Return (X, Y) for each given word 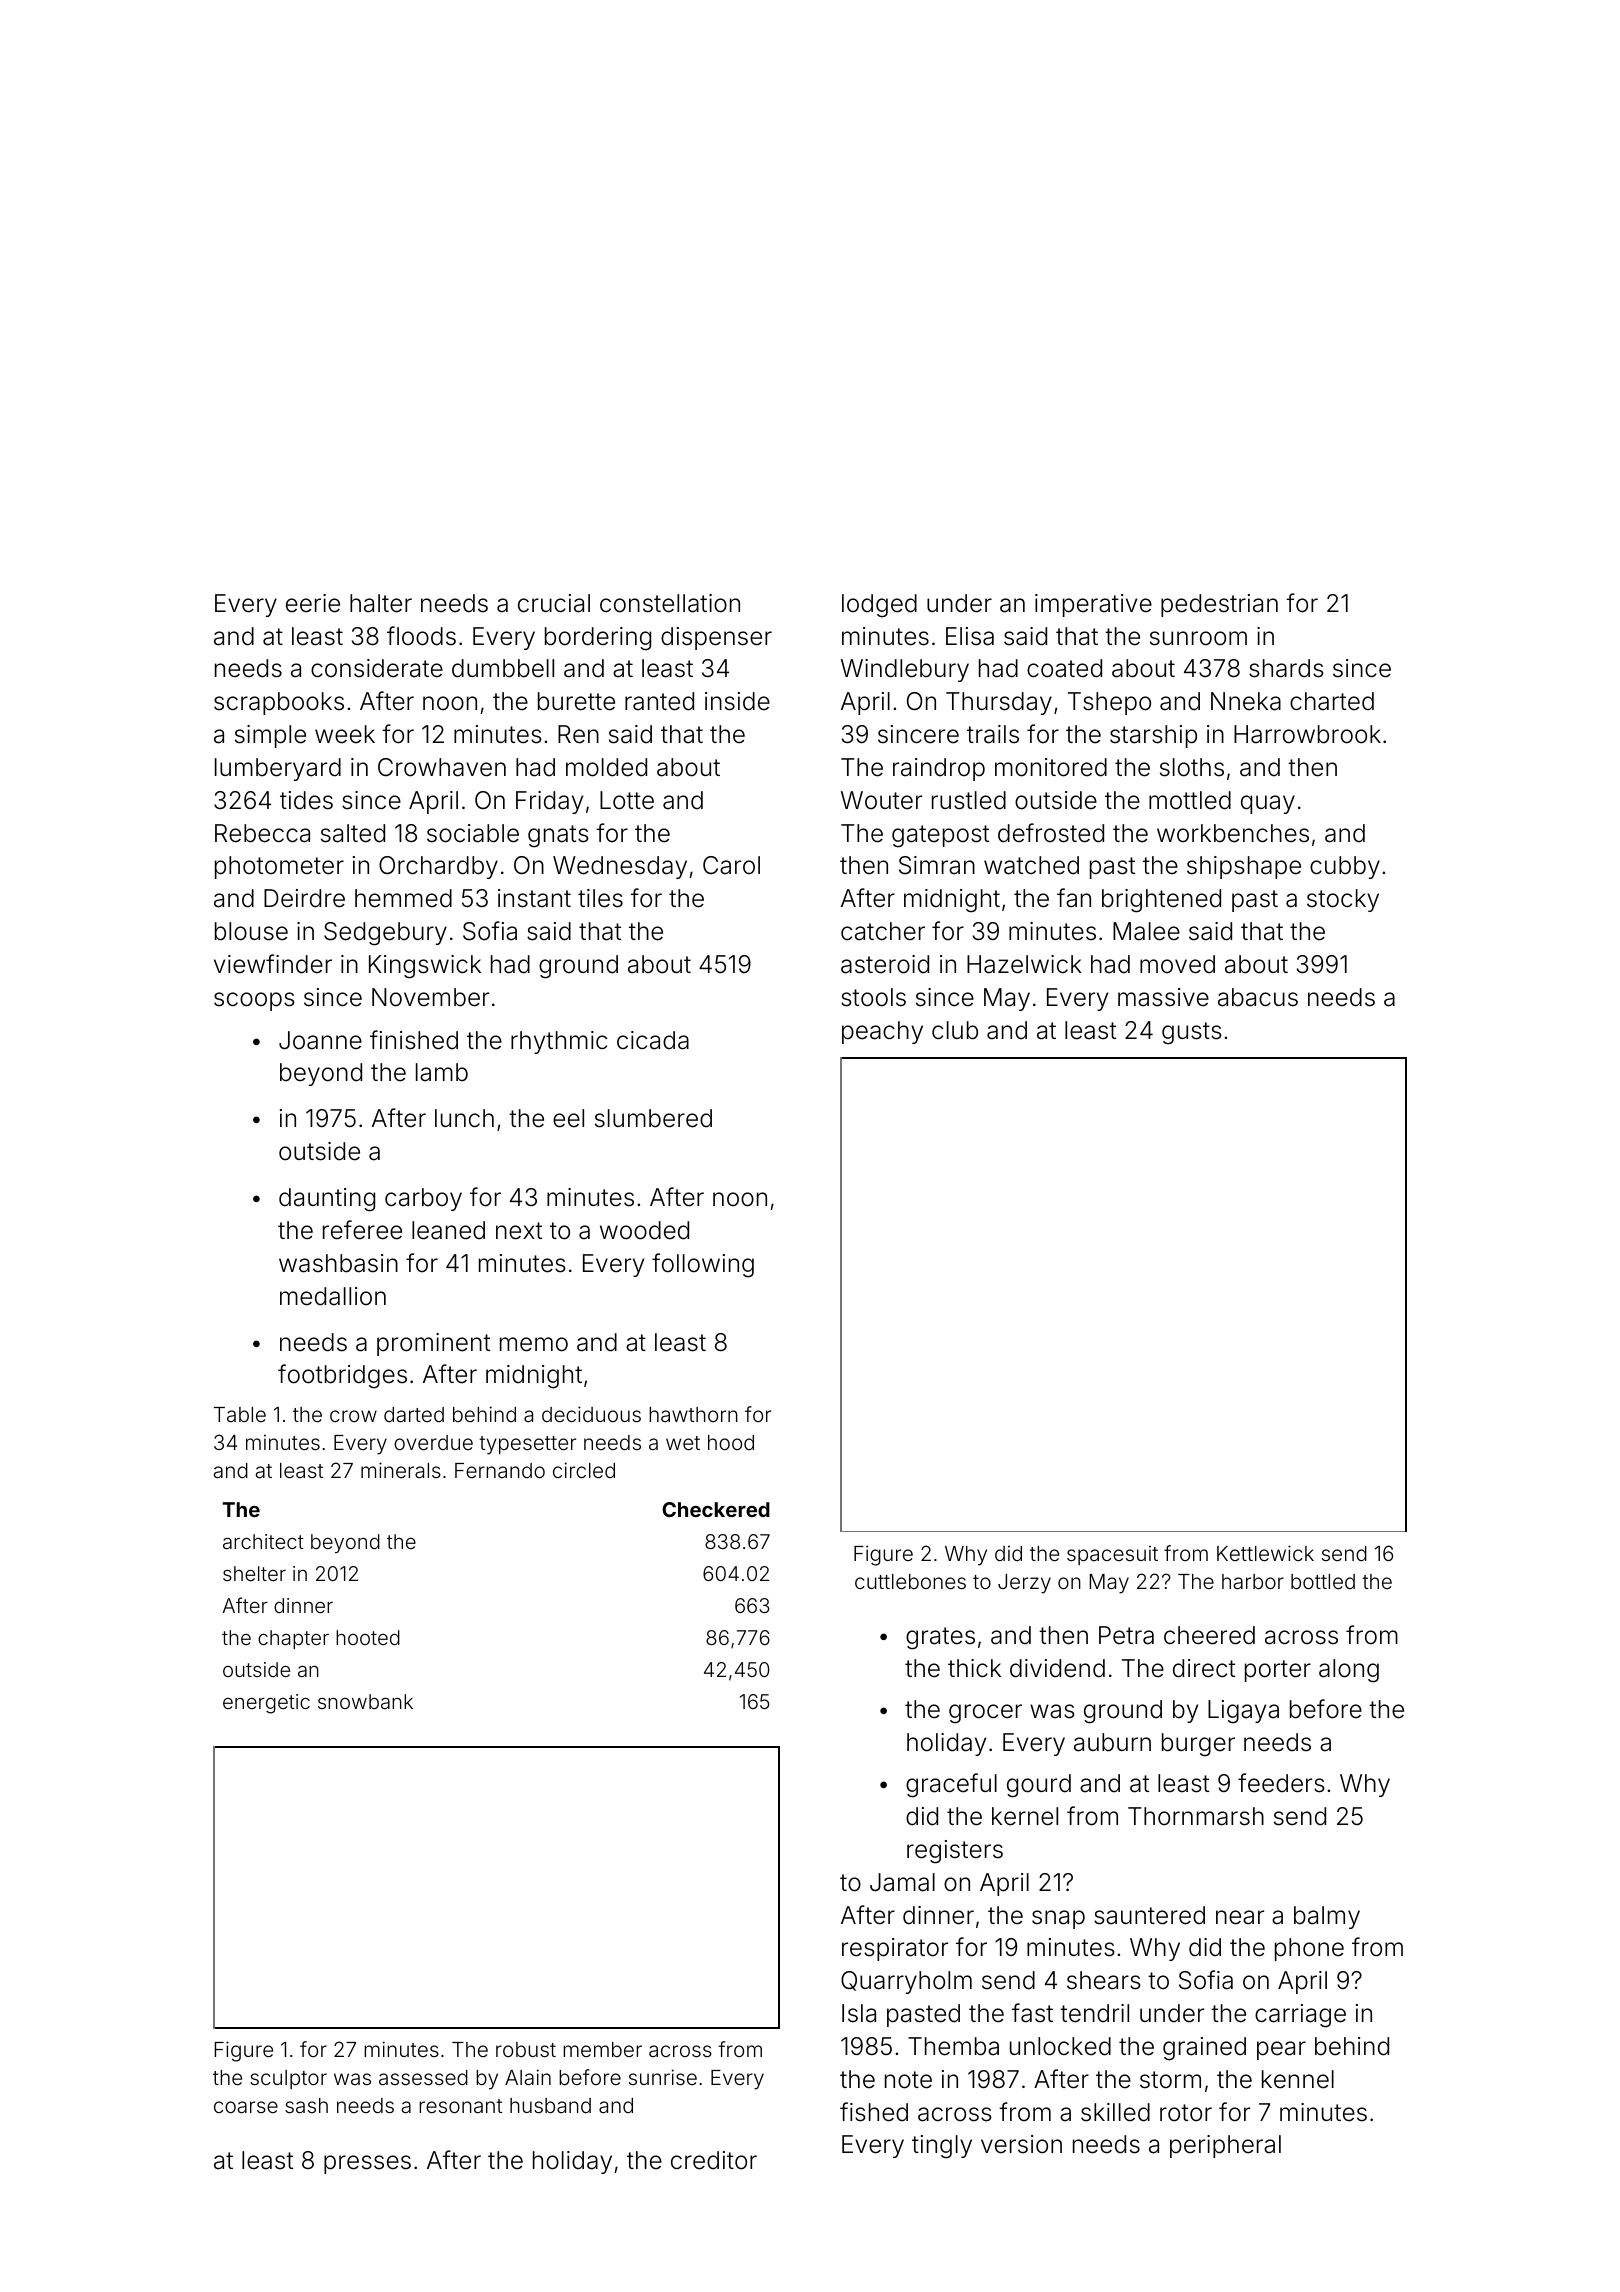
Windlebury (905, 670)
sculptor (288, 2079)
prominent (433, 1344)
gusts (1192, 1033)
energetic (266, 1704)
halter (381, 603)
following (703, 1265)
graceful (951, 1785)
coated (1064, 668)
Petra (1126, 1635)
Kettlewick (1265, 1553)
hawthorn (693, 1414)
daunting (327, 1200)
